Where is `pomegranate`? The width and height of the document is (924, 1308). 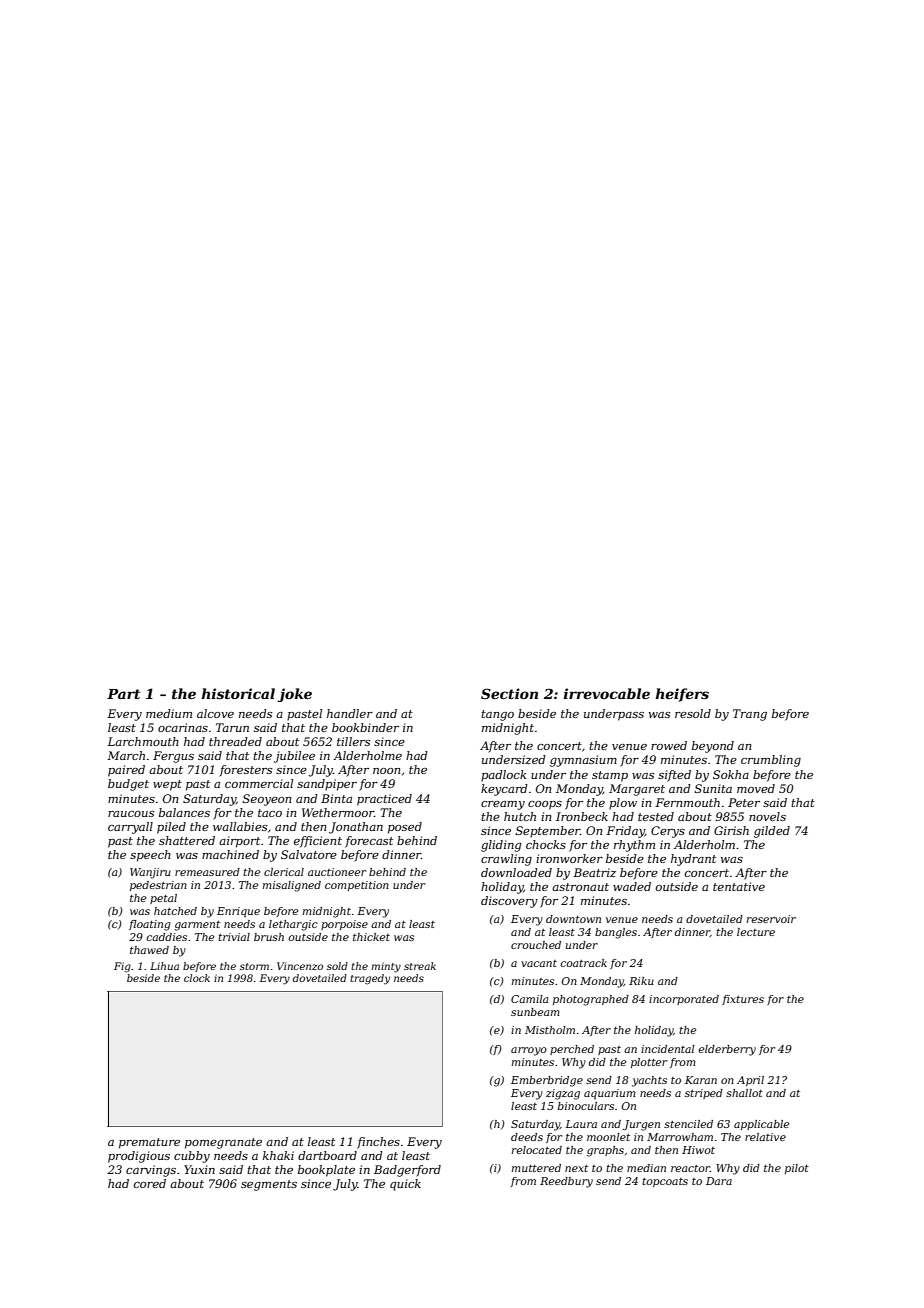 pomegranate is located at coordinates (223, 1143).
